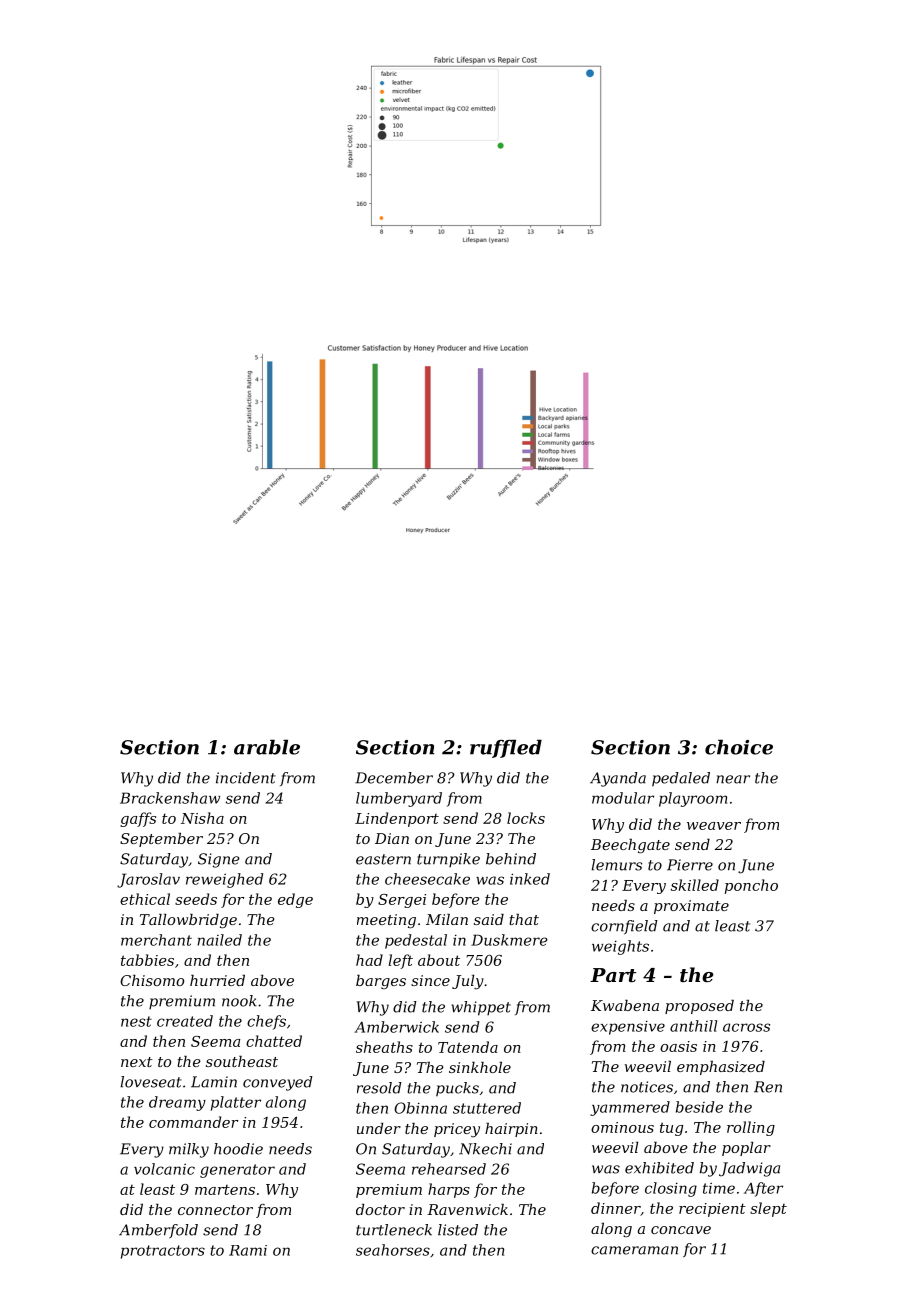 This document has height=1316, width=908. What do you see at coordinates (170, 798) in the document?
I see `Brackenshaw` at bounding box center [170, 798].
